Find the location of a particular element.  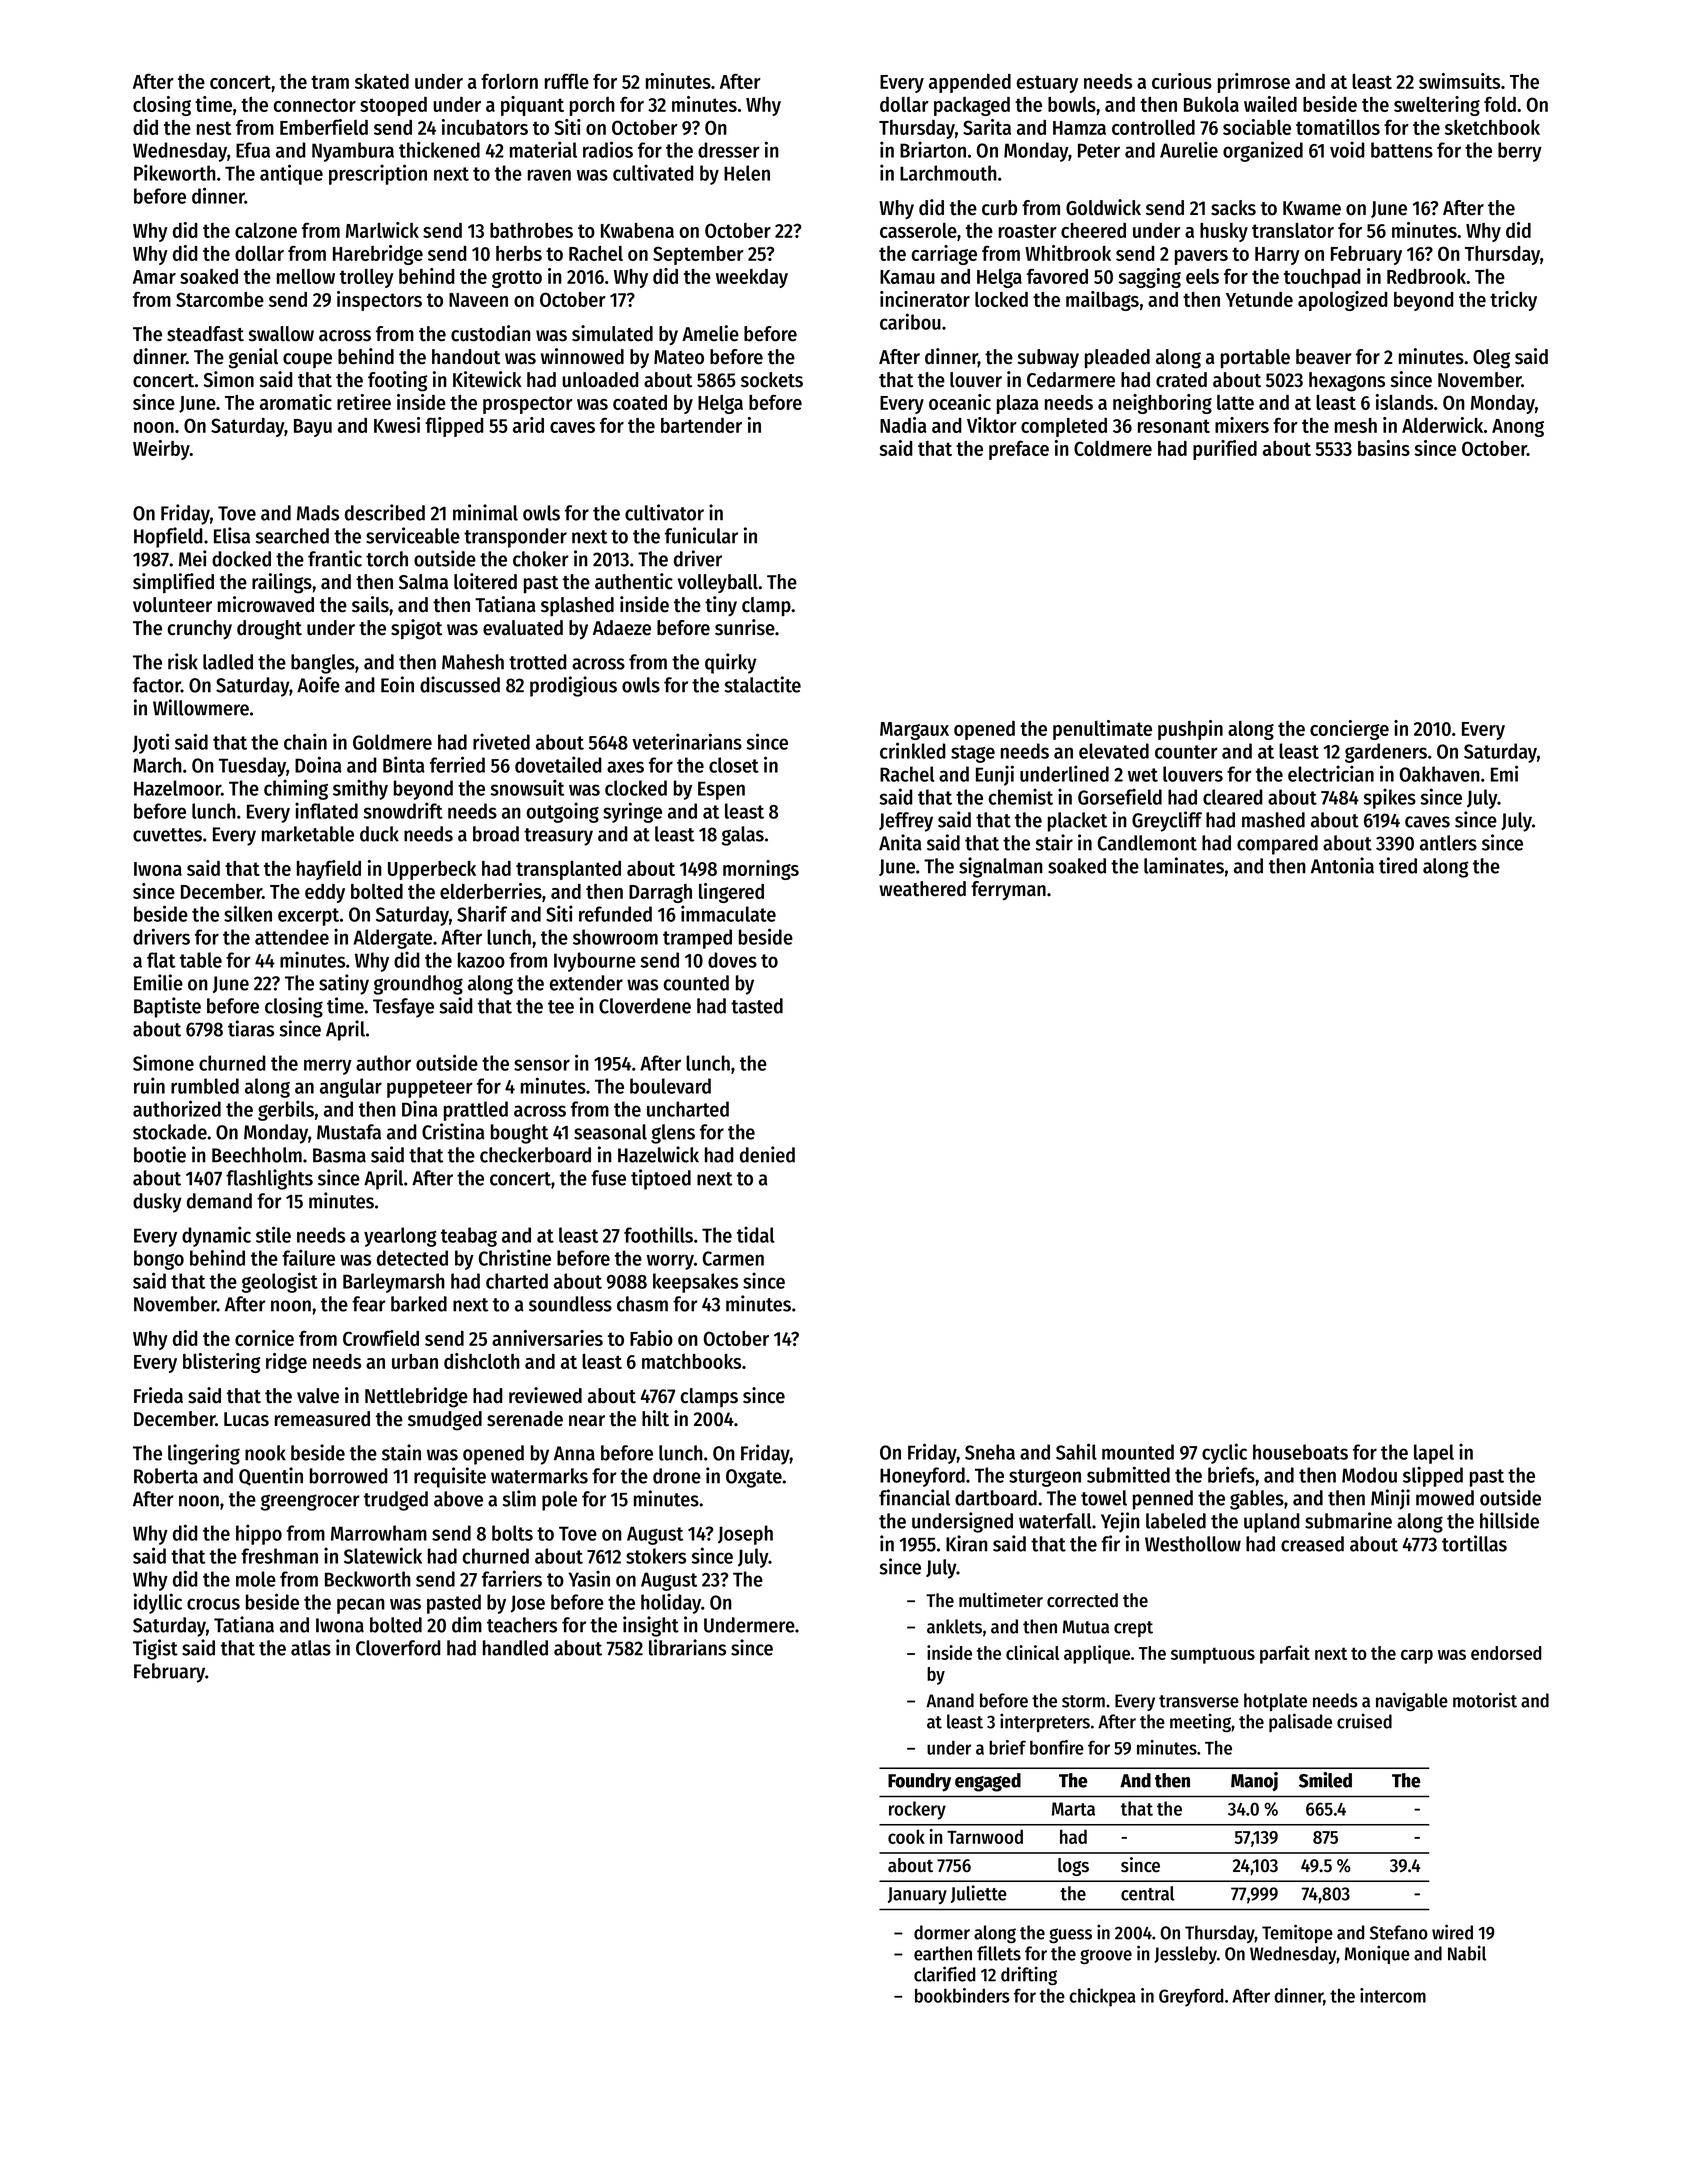

sweltering is located at coordinates (1437, 106).
